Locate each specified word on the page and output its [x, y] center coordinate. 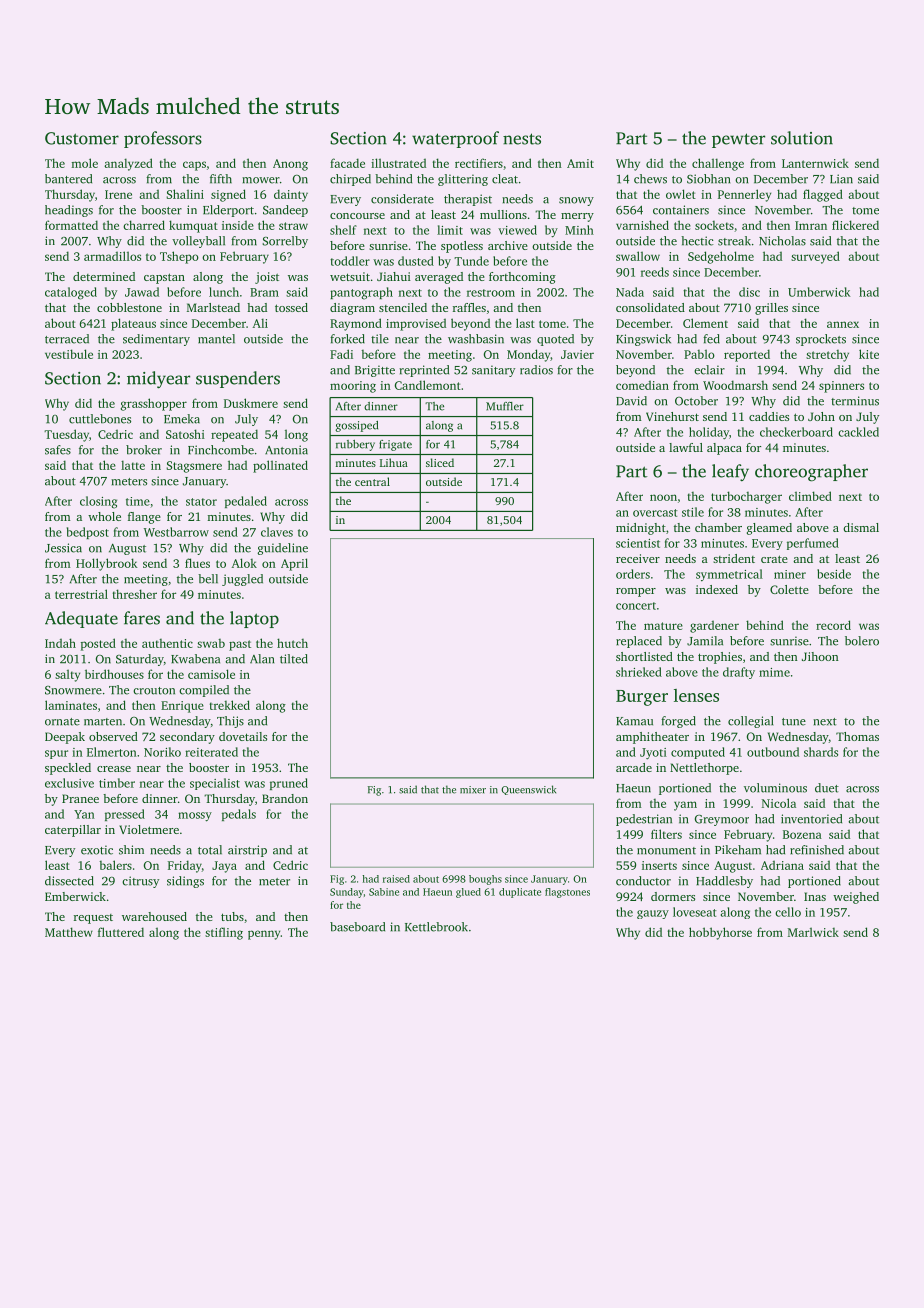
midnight [641, 529]
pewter [738, 140]
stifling [224, 933]
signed [228, 195]
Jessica [63, 548]
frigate [395, 445]
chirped [350, 180]
